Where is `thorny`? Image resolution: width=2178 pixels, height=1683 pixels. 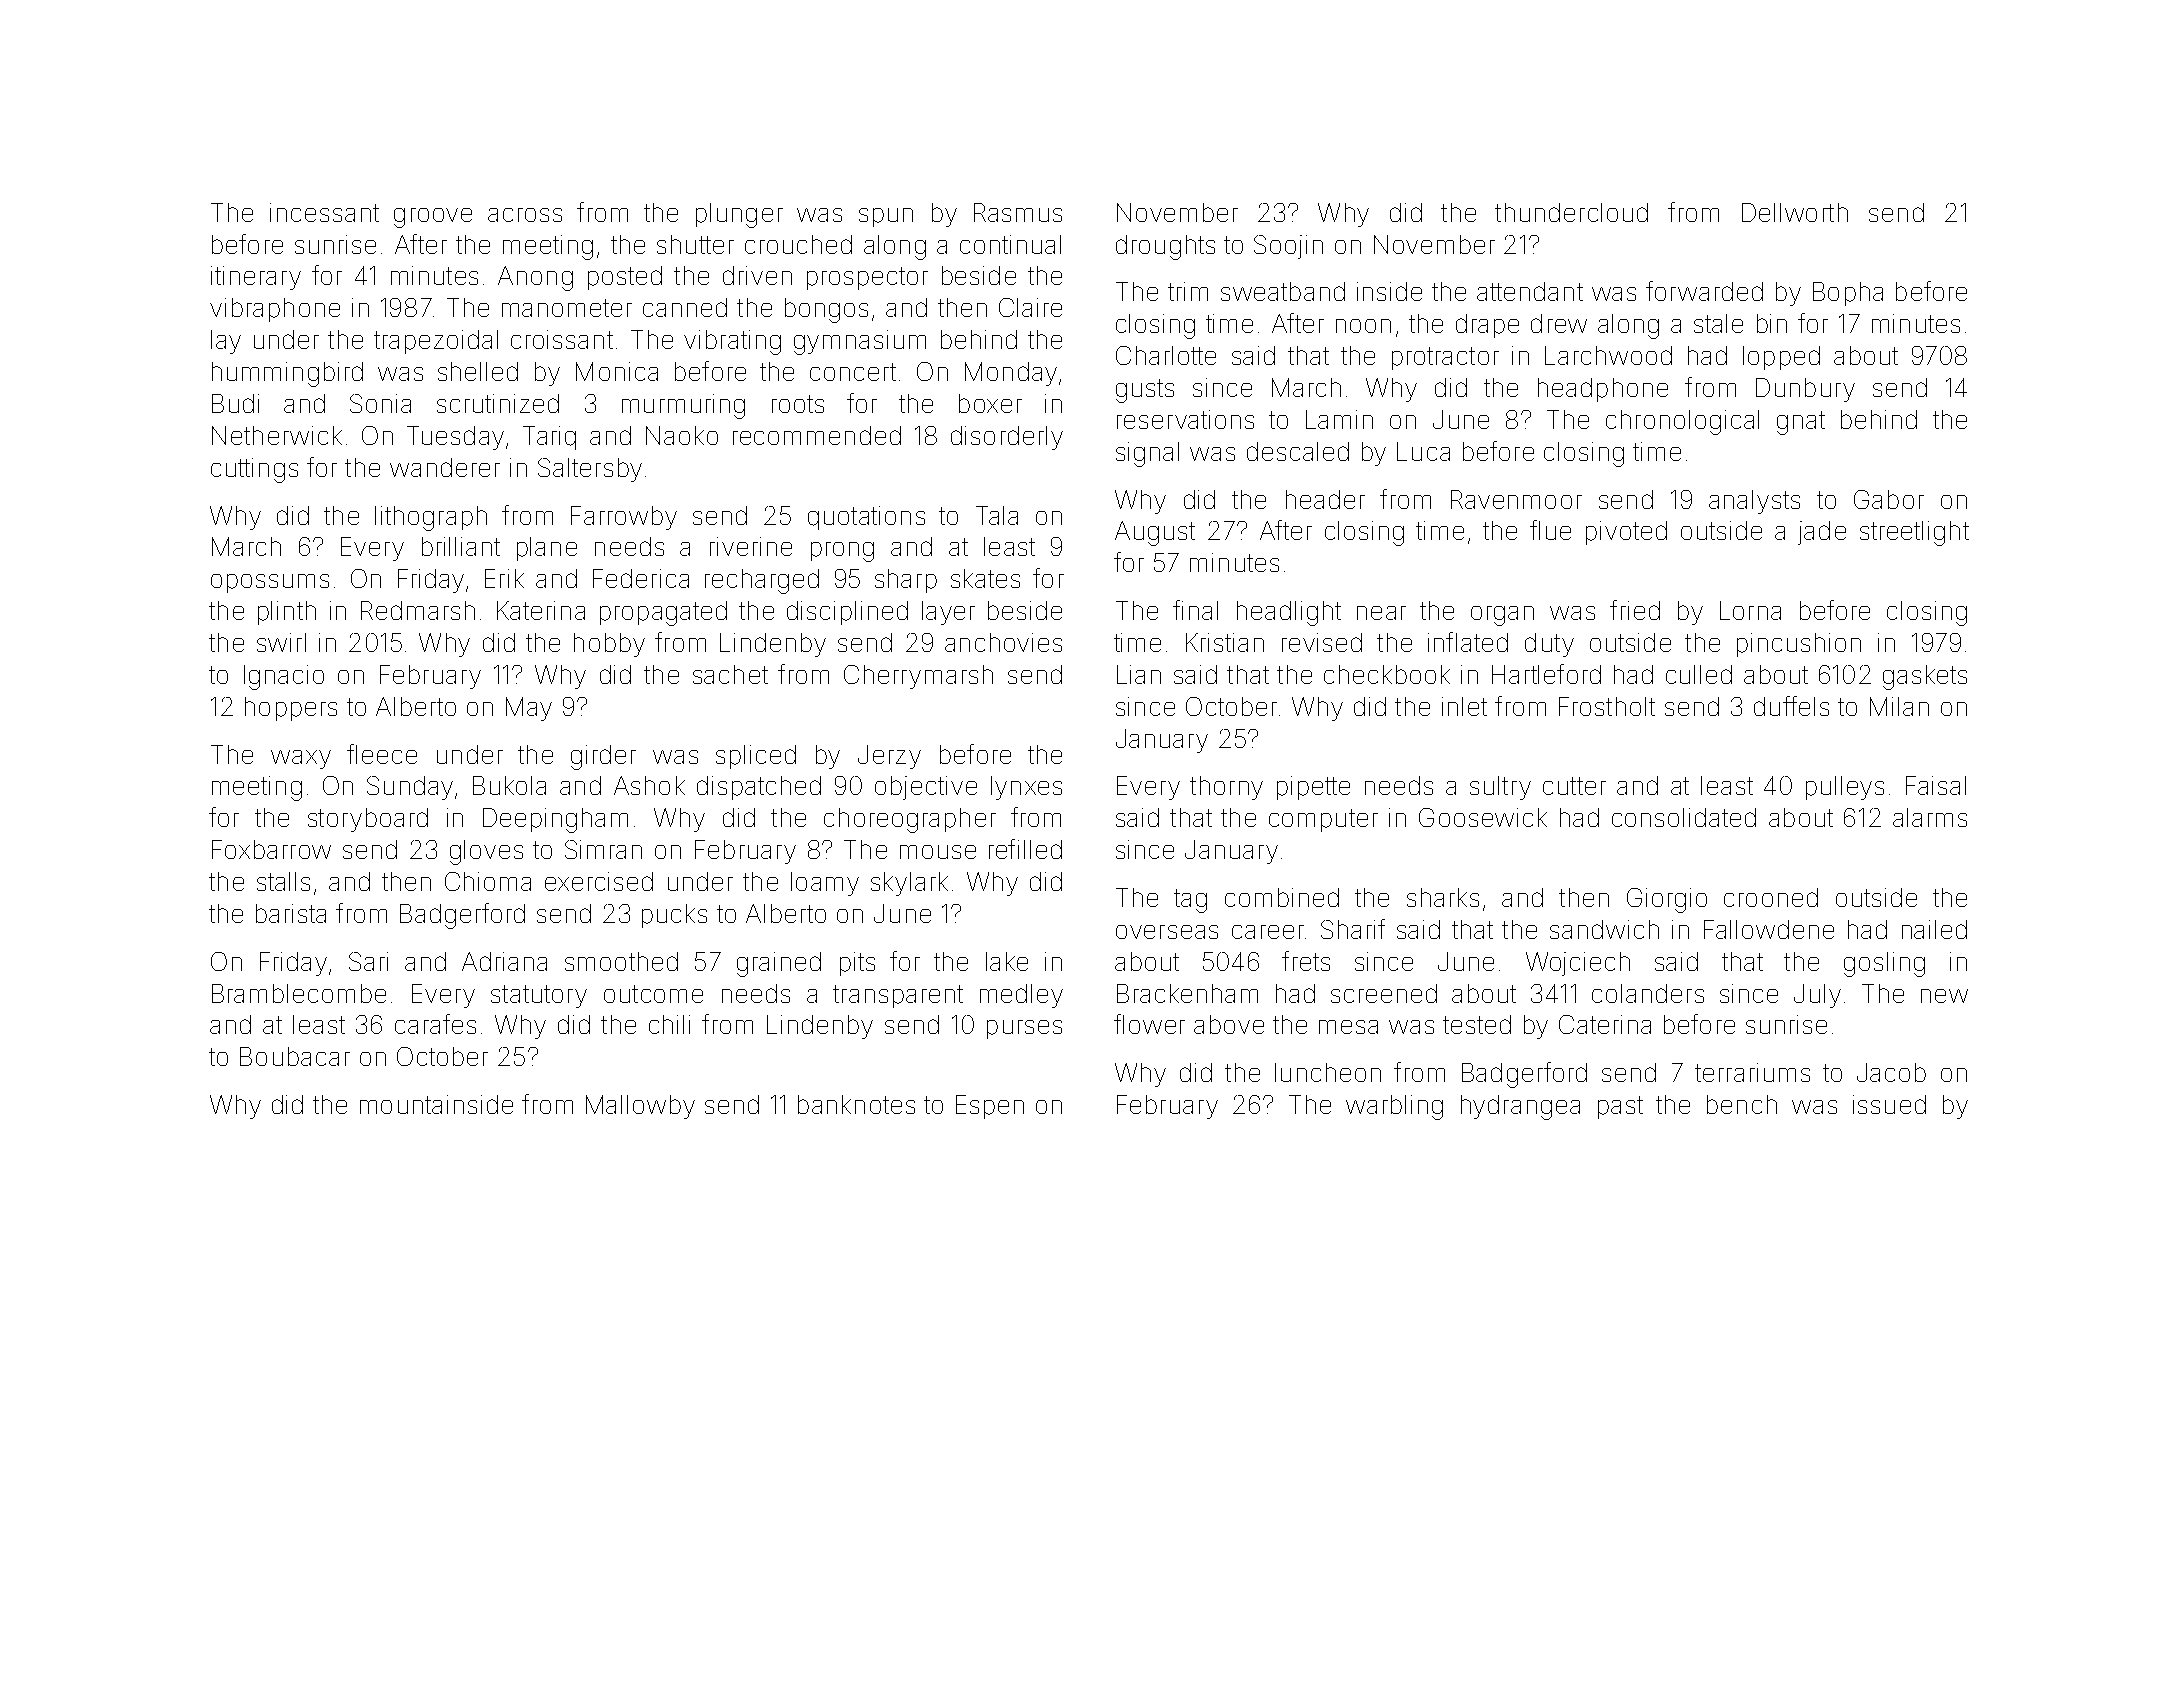 thorny is located at coordinates (1226, 788).
